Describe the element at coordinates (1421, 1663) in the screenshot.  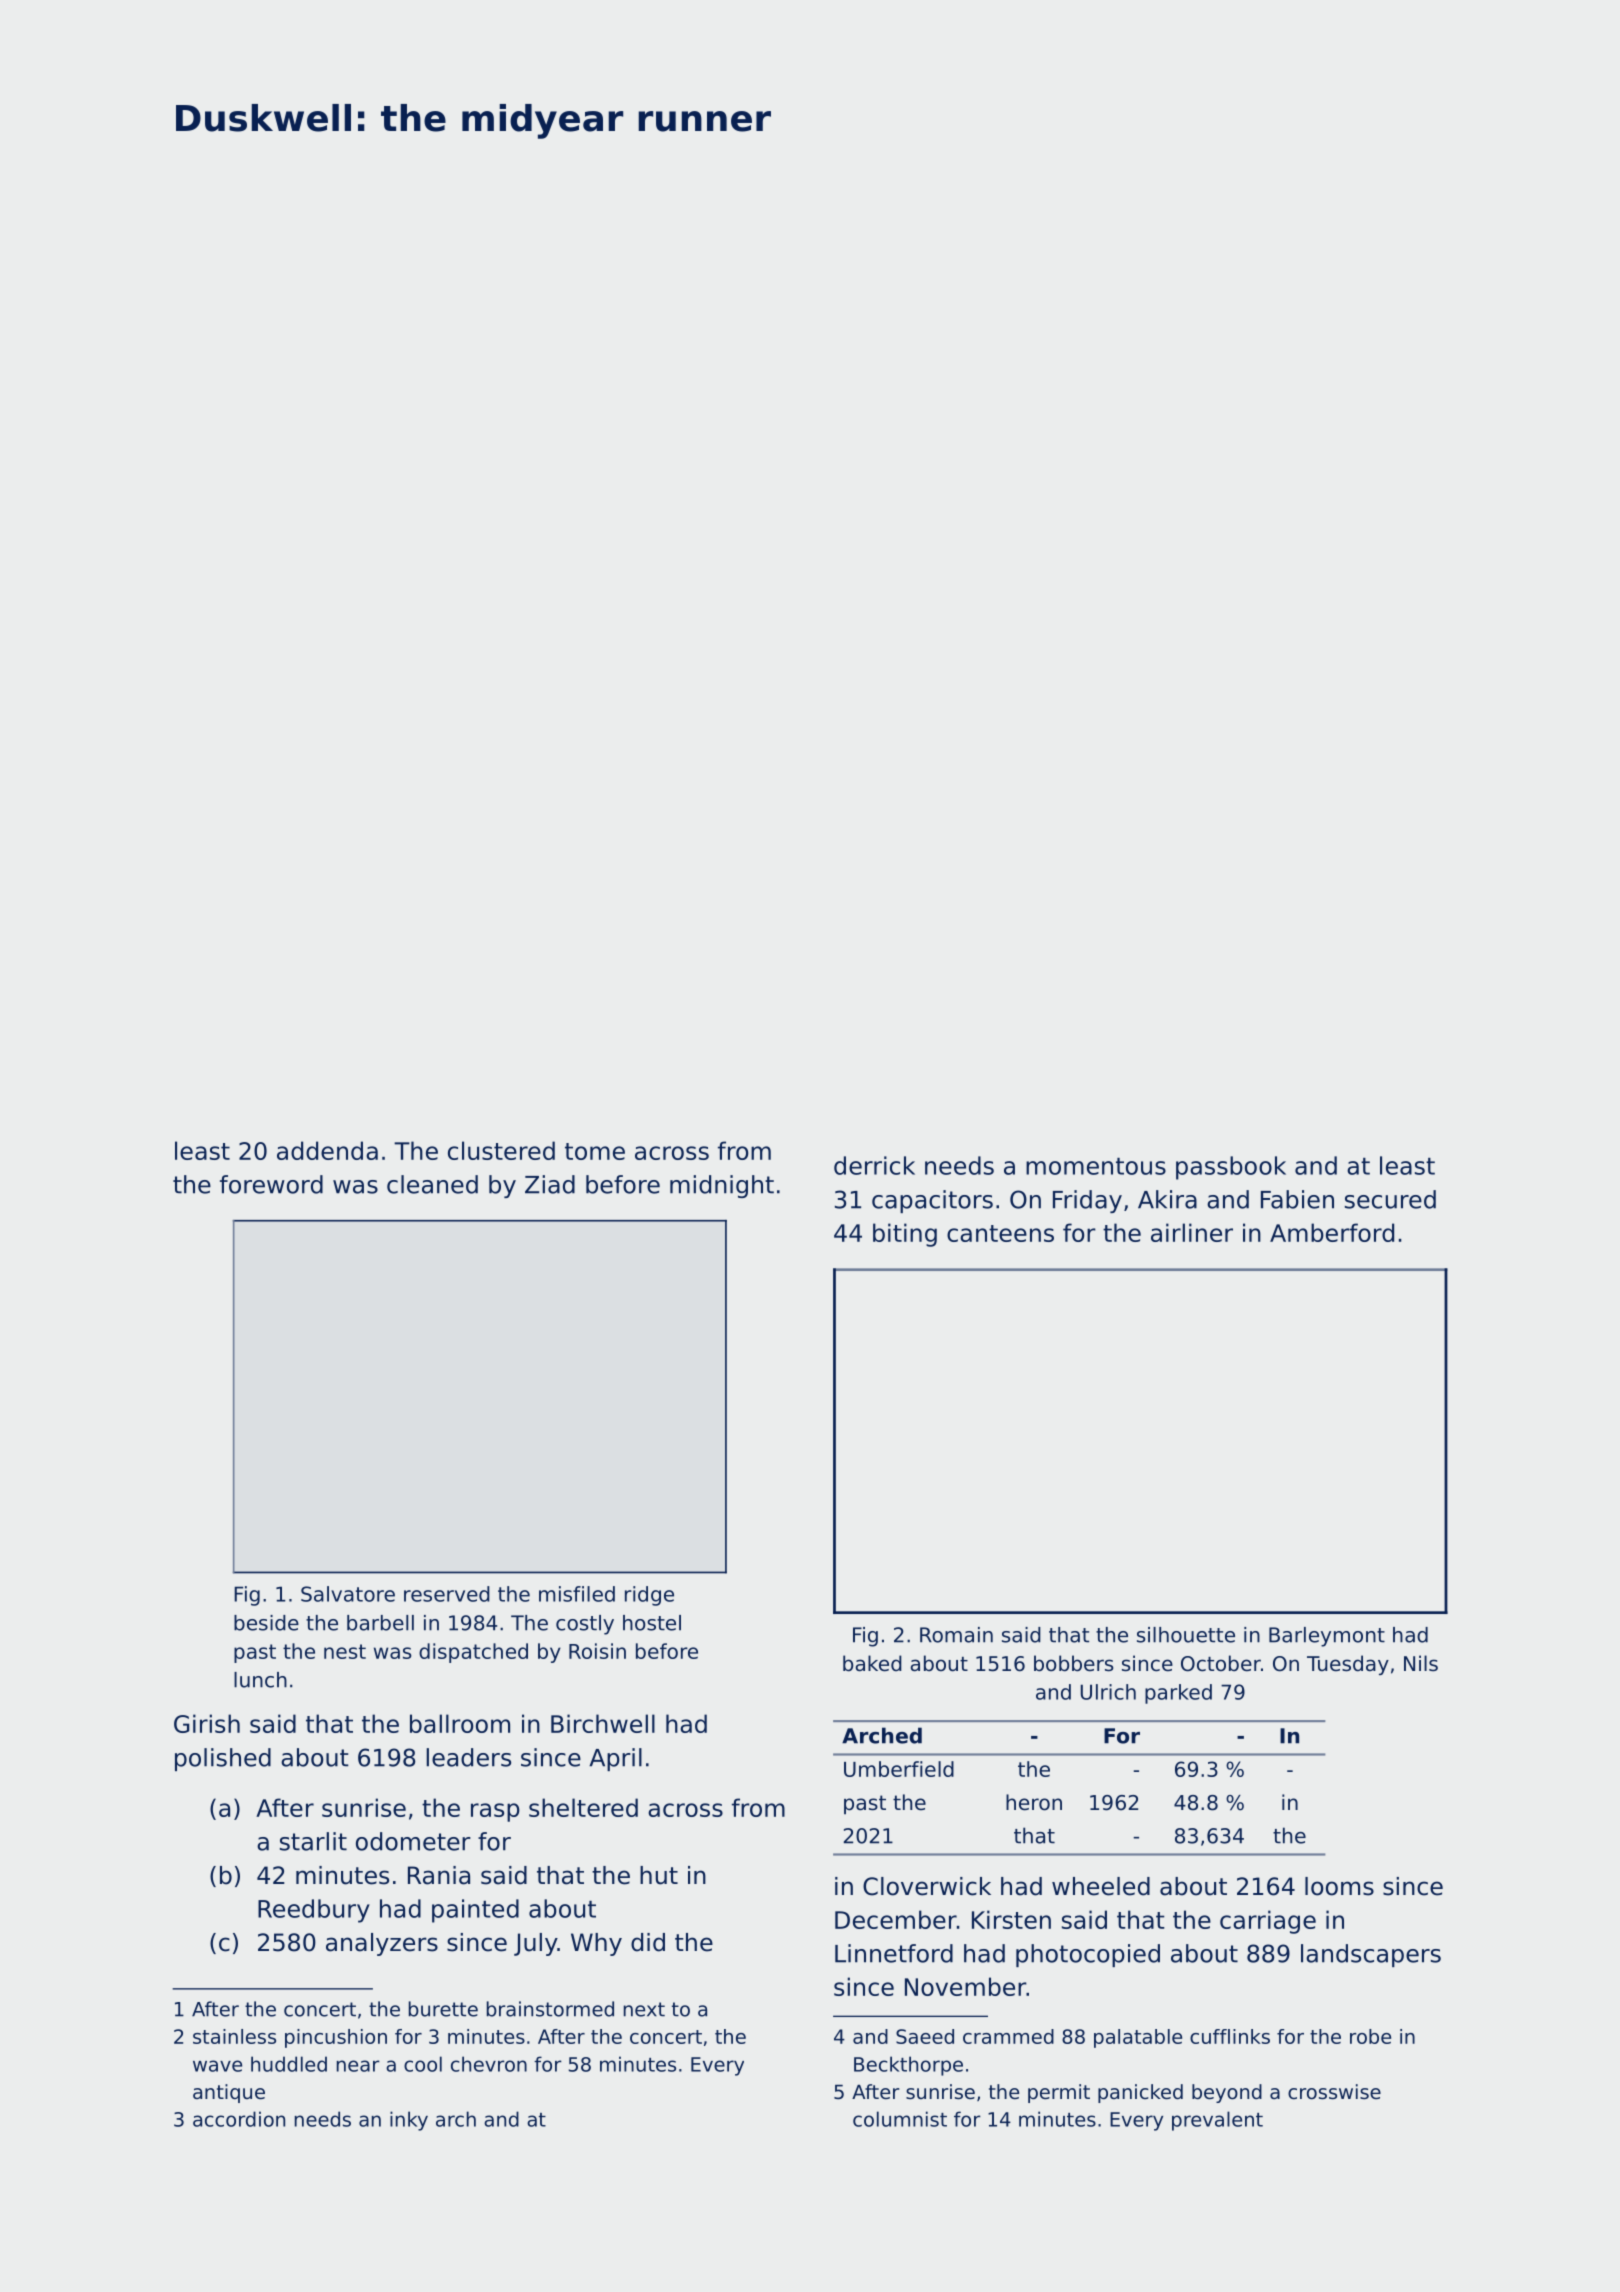
I see `Nils` at that location.
